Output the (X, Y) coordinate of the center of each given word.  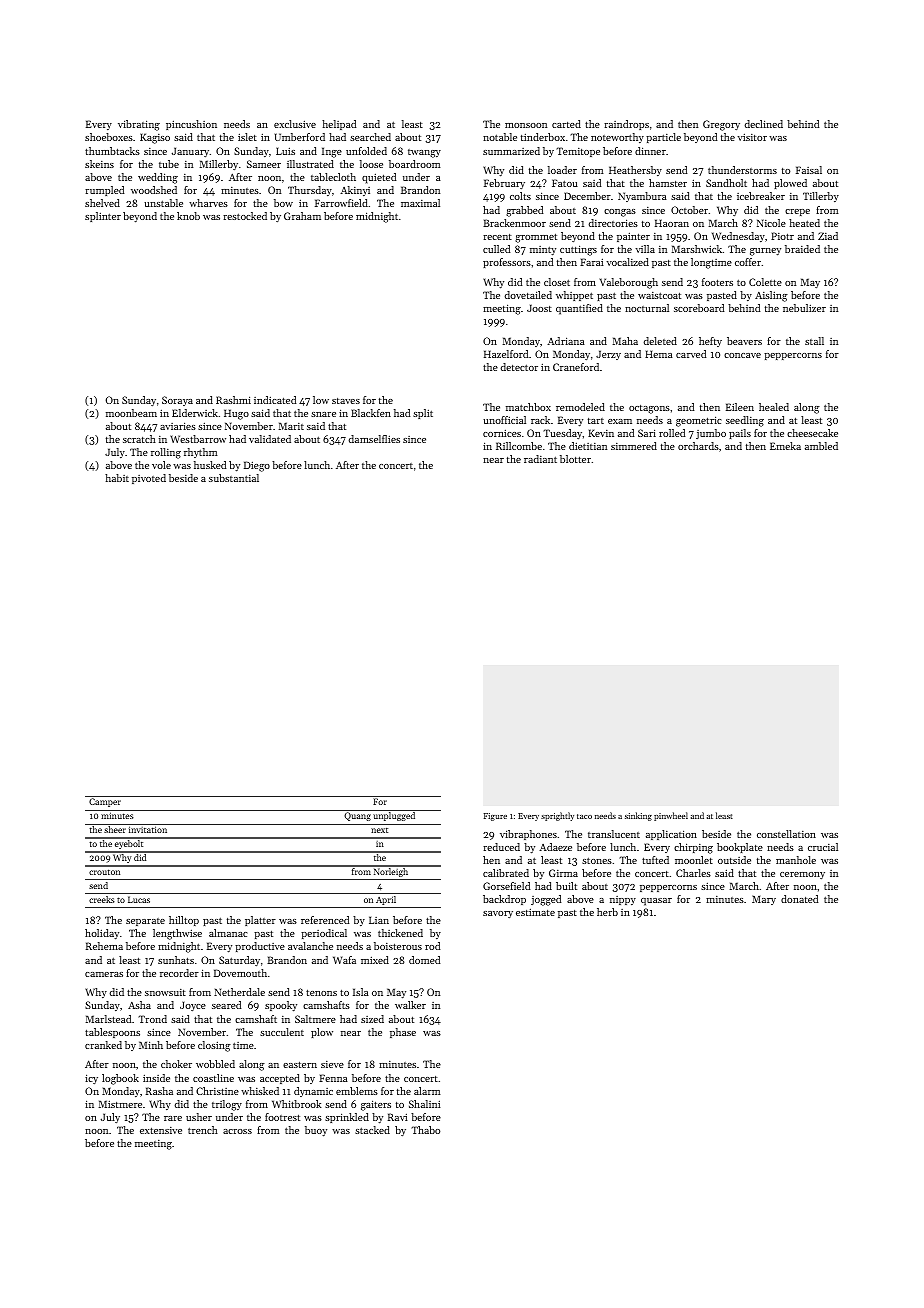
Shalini (425, 1104)
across (237, 1131)
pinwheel (671, 816)
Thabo (425, 1130)
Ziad (828, 236)
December (587, 196)
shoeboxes (109, 137)
